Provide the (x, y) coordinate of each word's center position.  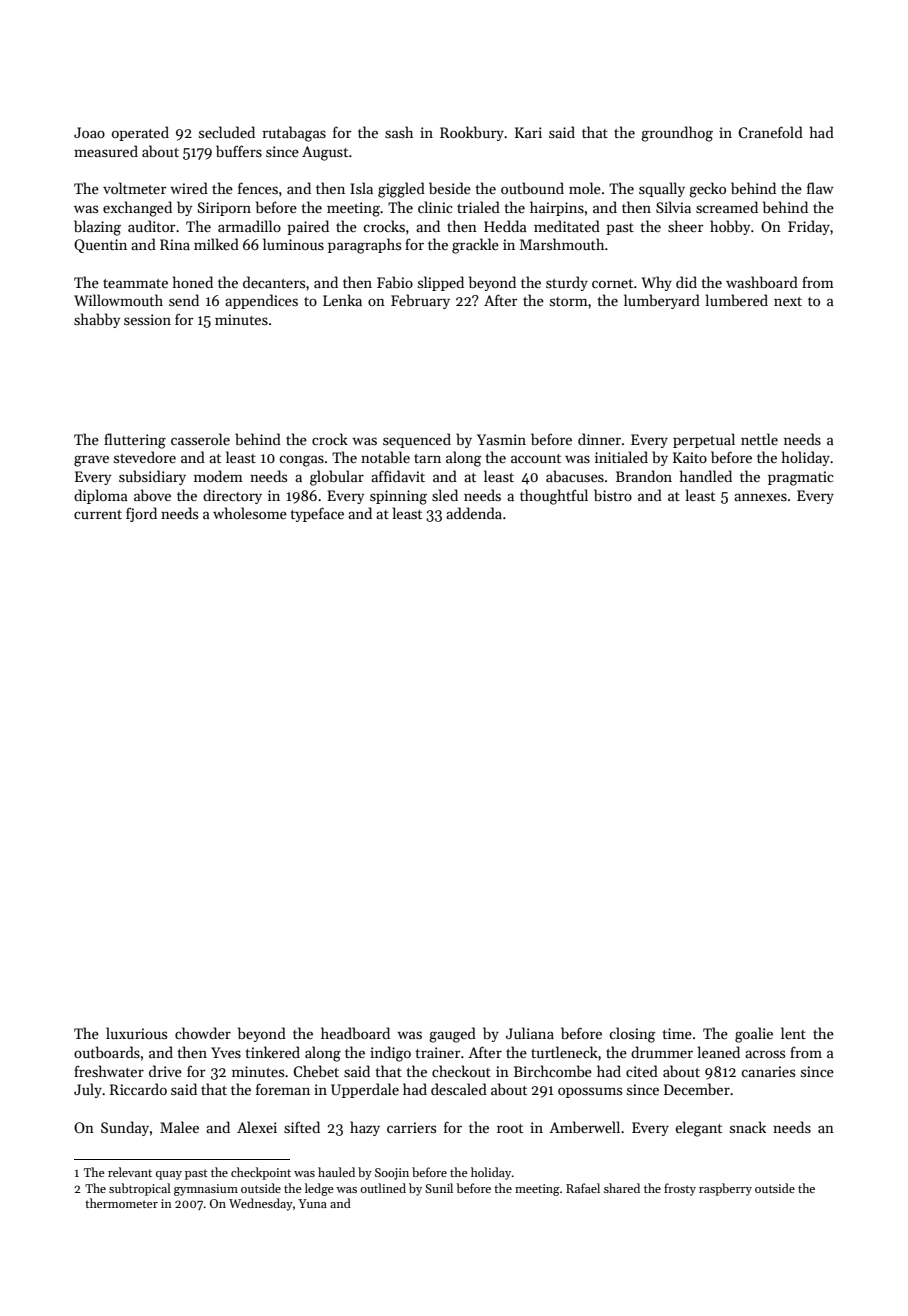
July (88, 1090)
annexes (760, 497)
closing (633, 1035)
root (510, 1128)
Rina (175, 244)
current (98, 514)
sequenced (417, 440)
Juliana (530, 1033)
